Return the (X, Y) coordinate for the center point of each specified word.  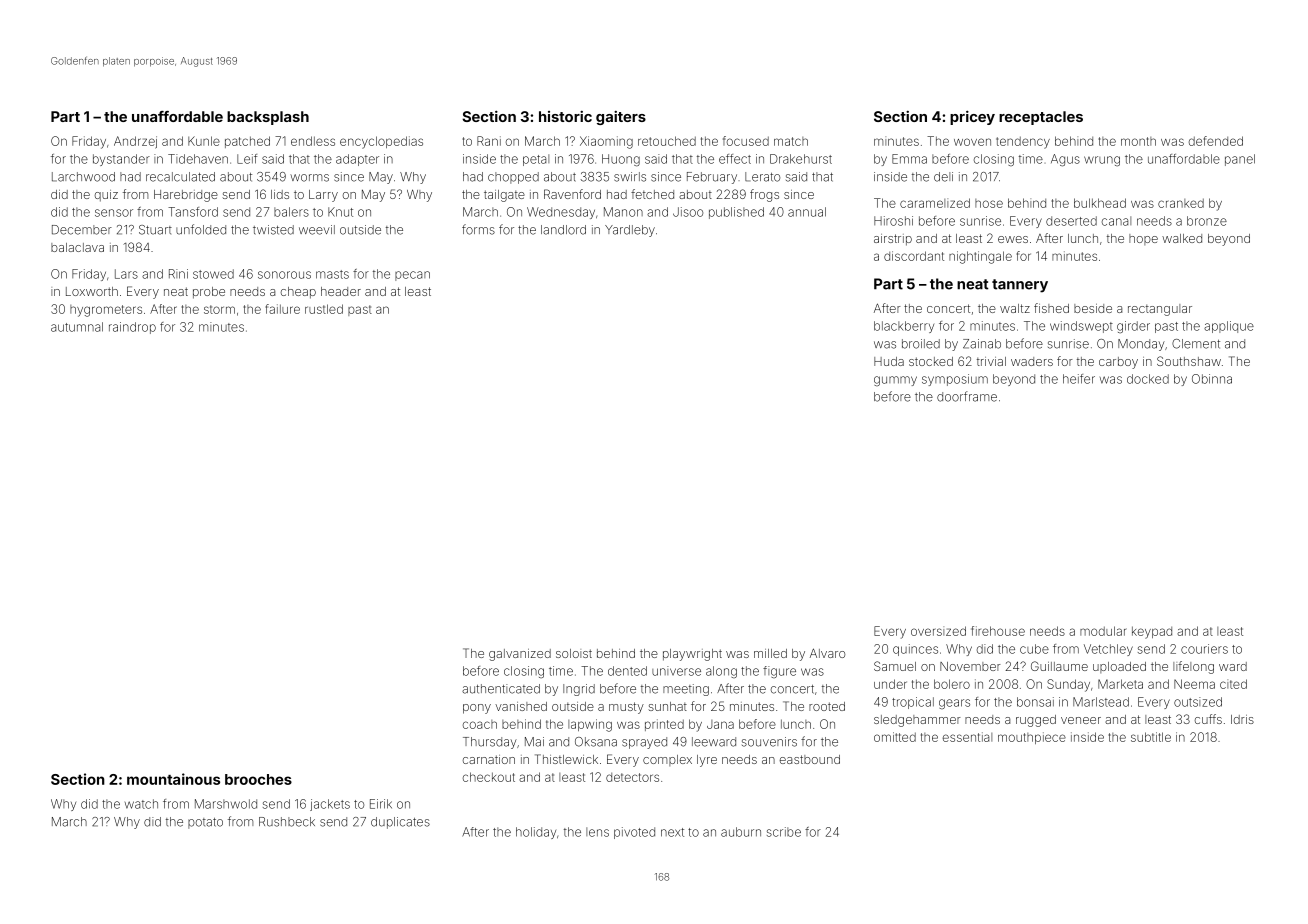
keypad (1152, 632)
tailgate (504, 196)
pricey (972, 117)
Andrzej (135, 142)
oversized (938, 631)
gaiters (621, 118)
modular (1103, 631)
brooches (258, 779)
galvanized (520, 655)
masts (332, 274)
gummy (895, 381)
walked (1182, 238)
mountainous (173, 779)
